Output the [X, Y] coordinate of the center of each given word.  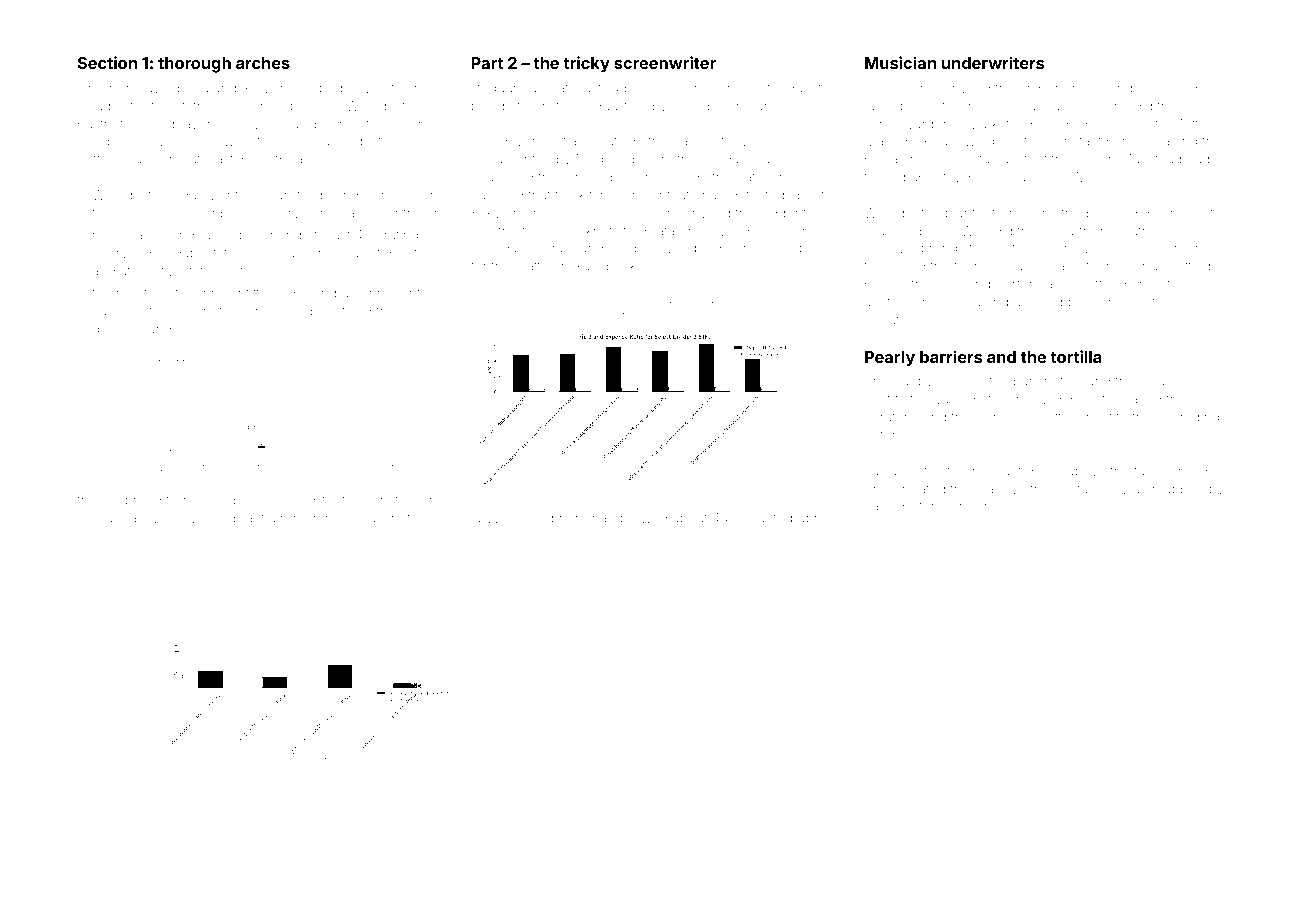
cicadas [101, 106]
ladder [779, 213]
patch [753, 178]
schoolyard [899, 125]
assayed [1135, 400]
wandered [213, 467]
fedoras [1009, 176]
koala [1057, 231]
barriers [951, 356]
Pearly [890, 359]
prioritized [341, 312]
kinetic [401, 518]
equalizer [201, 196]
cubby [913, 382]
